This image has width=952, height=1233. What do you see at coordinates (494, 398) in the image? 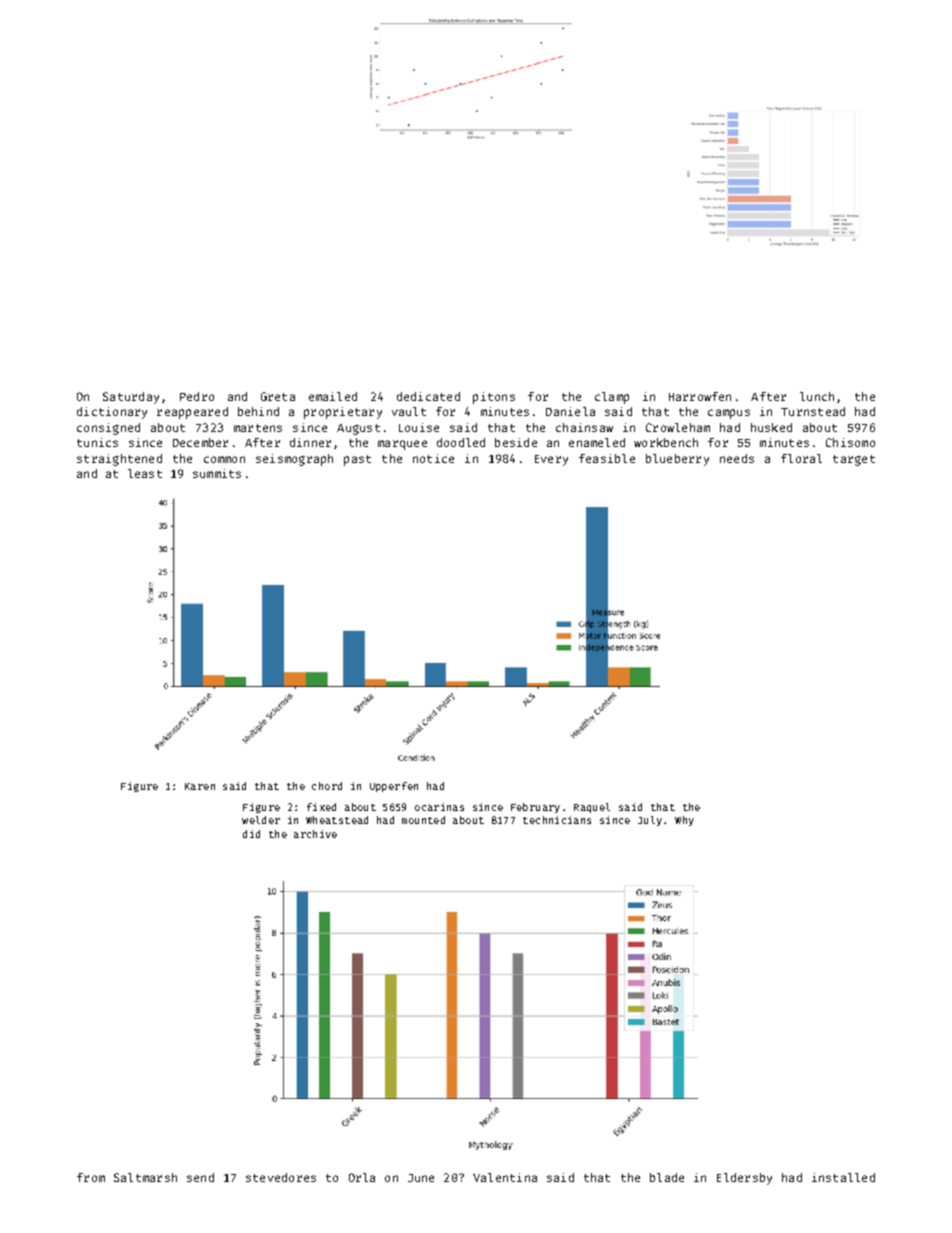
I see `pitons` at bounding box center [494, 398].
